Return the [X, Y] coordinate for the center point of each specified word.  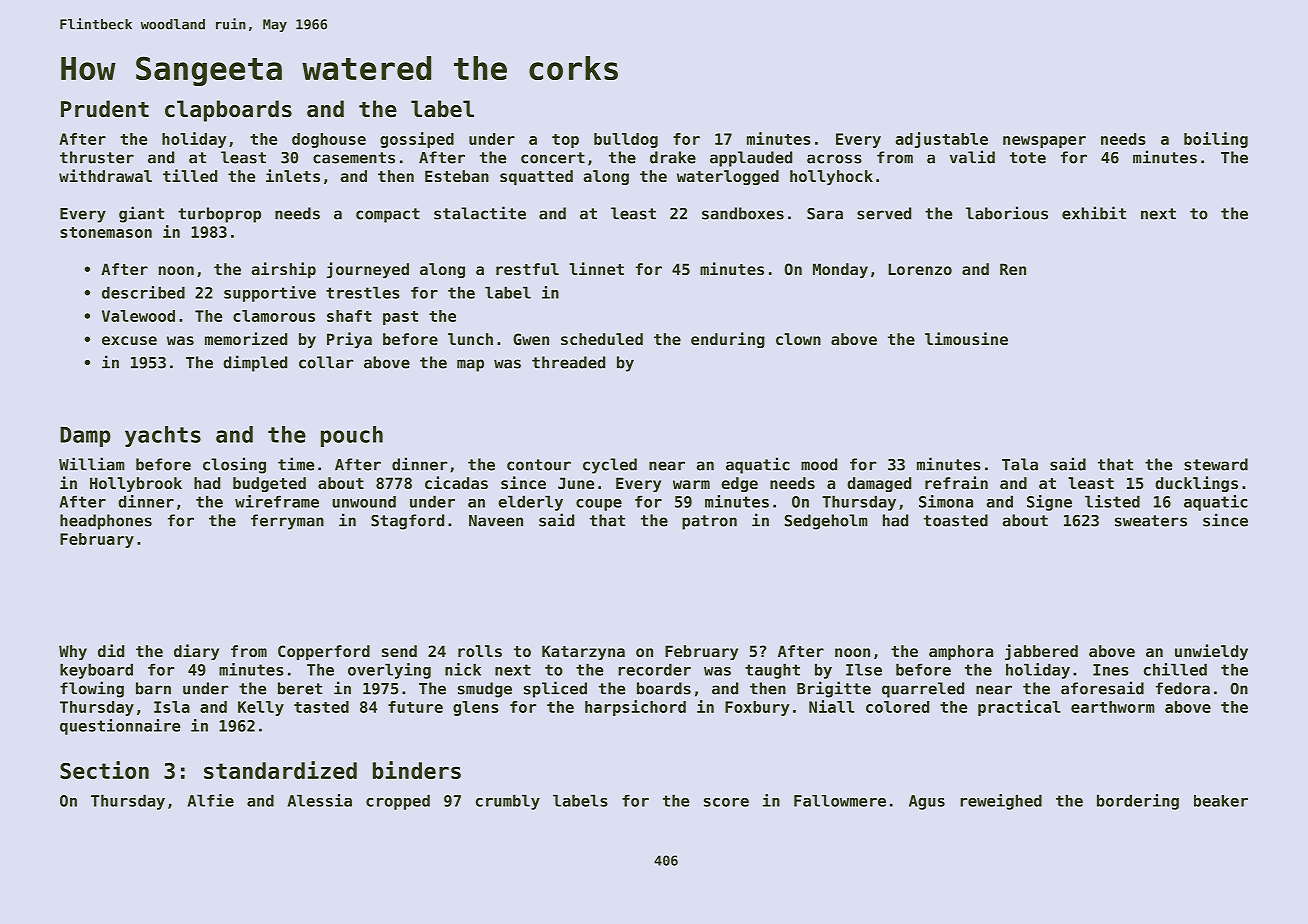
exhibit [1094, 213]
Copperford [324, 652]
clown [798, 339]
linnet [596, 268]
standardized [280, 770]
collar [326, 362]
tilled [190, 175]
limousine [966, 338]
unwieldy [1211, 652]
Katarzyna [583, 652]
